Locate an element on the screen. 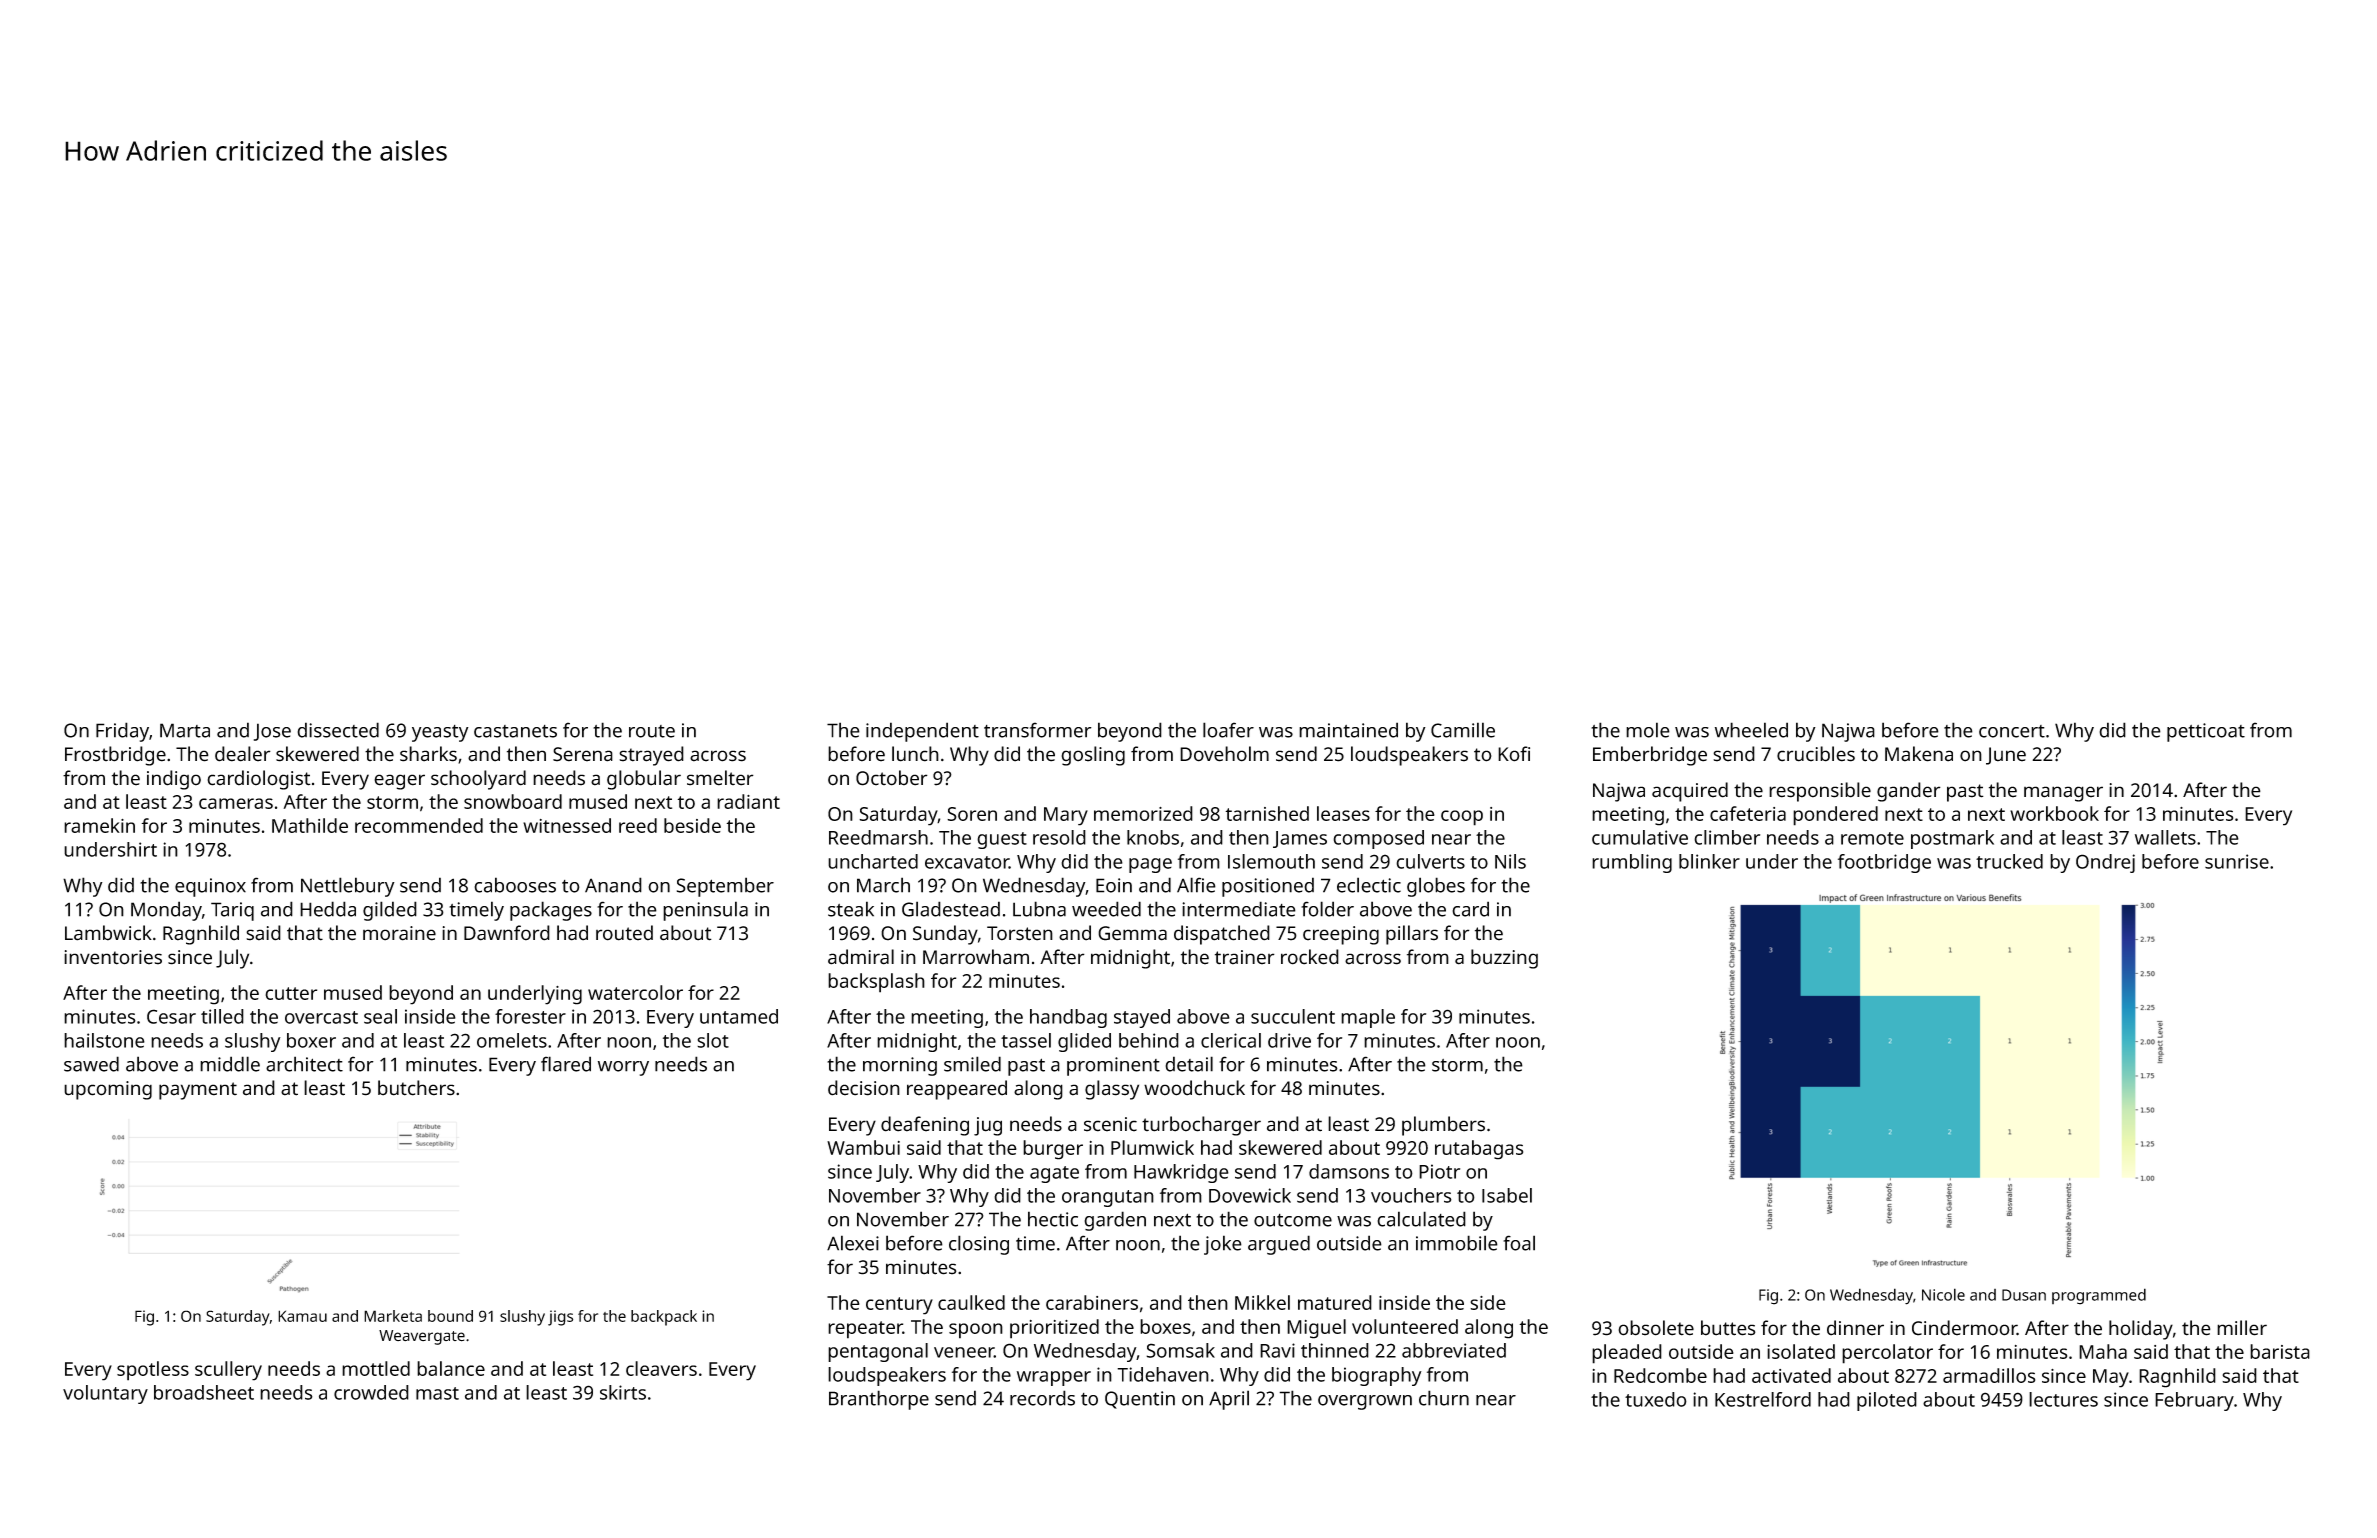 The width and height of the screenshot is (2377, 1538). petticoat is located at coordinates (2206, 732).
